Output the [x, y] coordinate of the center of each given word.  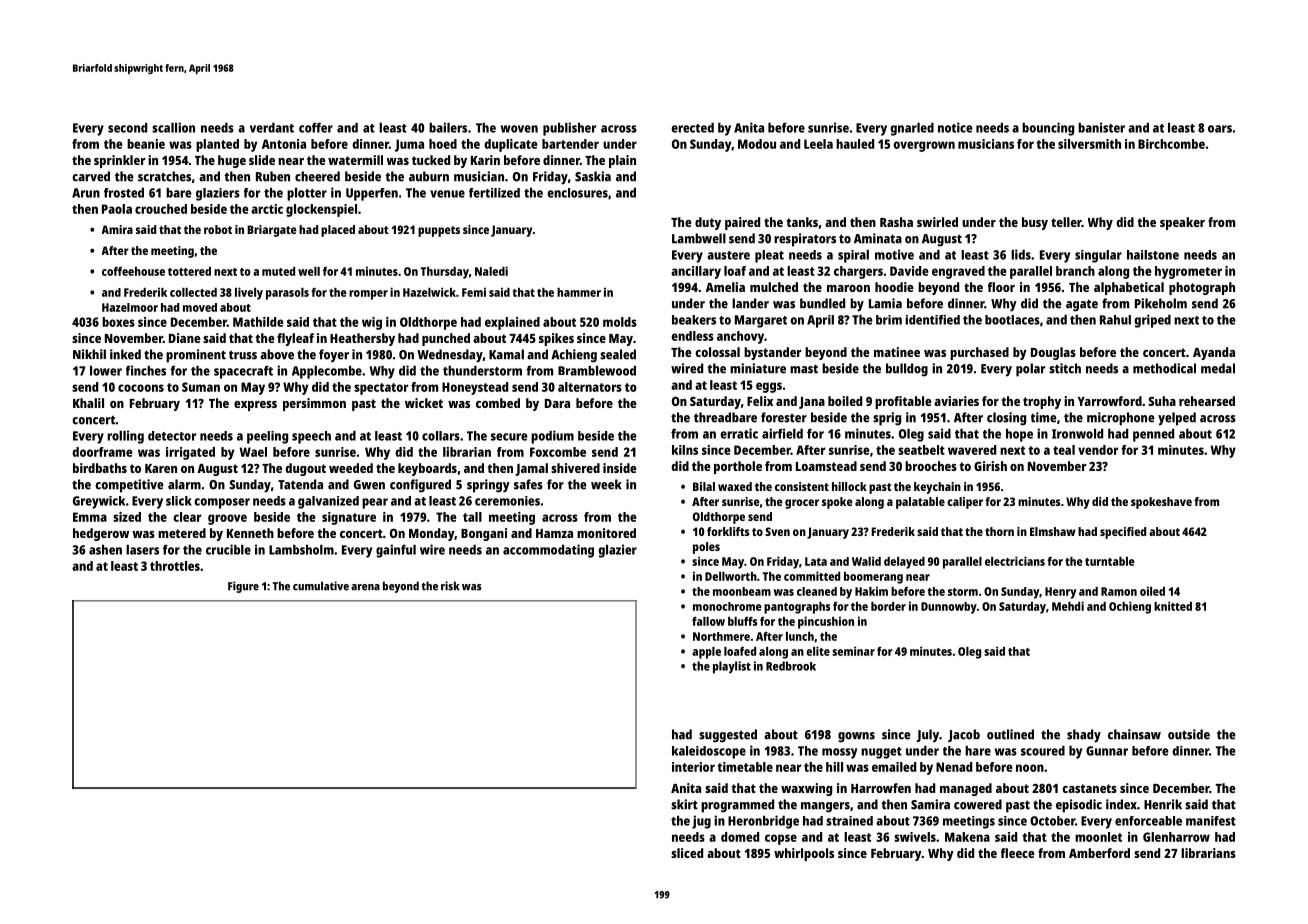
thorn [999, 531]
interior [693, 767]
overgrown [924, 146]
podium [552, 437]
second [127, 128]
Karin [485, 160]
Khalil [88, 403]
